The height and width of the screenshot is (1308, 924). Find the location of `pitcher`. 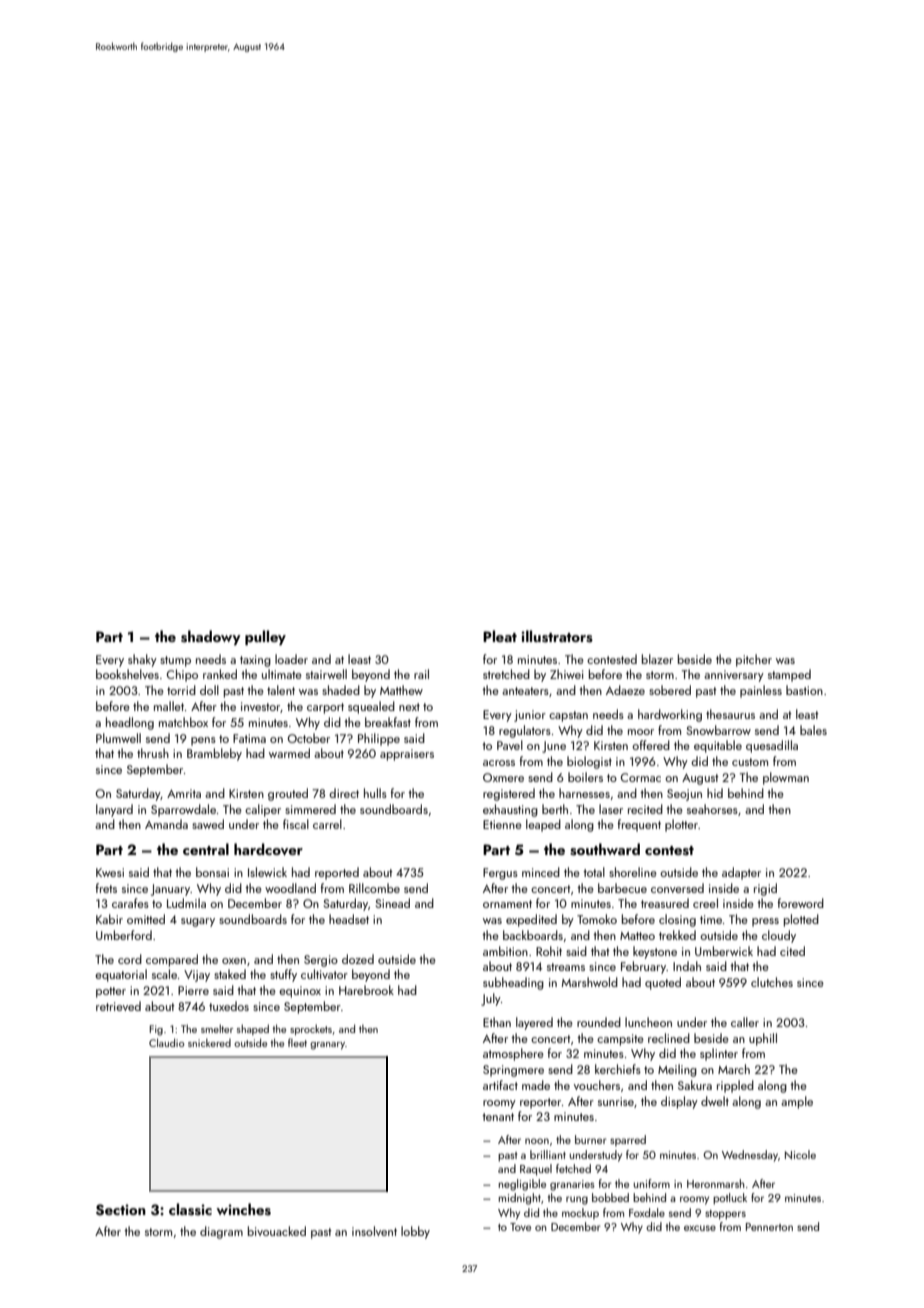

pitcher is located at coordinates (754, 660).
